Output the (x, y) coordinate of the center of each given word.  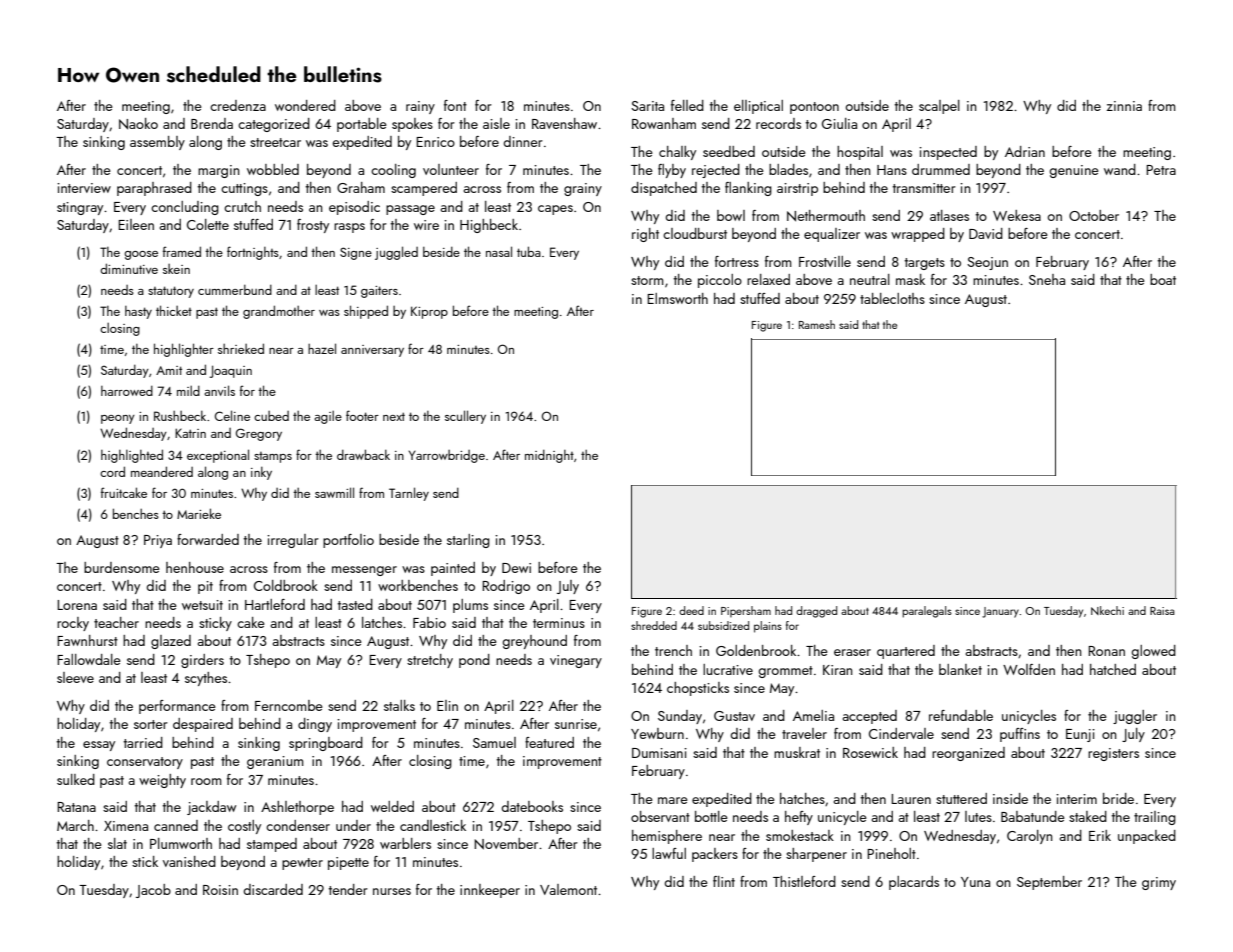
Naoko (138, 124)
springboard (326, 744)
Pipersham (746, 611)
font (455, 105)
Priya (158, 541)
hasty (138, 312)
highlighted (132, 456)
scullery (465, 417)
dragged (816, 612)
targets (925, 264)
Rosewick (870, 752)
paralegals (927, 612)
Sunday (680, 717)
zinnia (1124, 106)
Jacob (153, 891)
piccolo (720, 281)
